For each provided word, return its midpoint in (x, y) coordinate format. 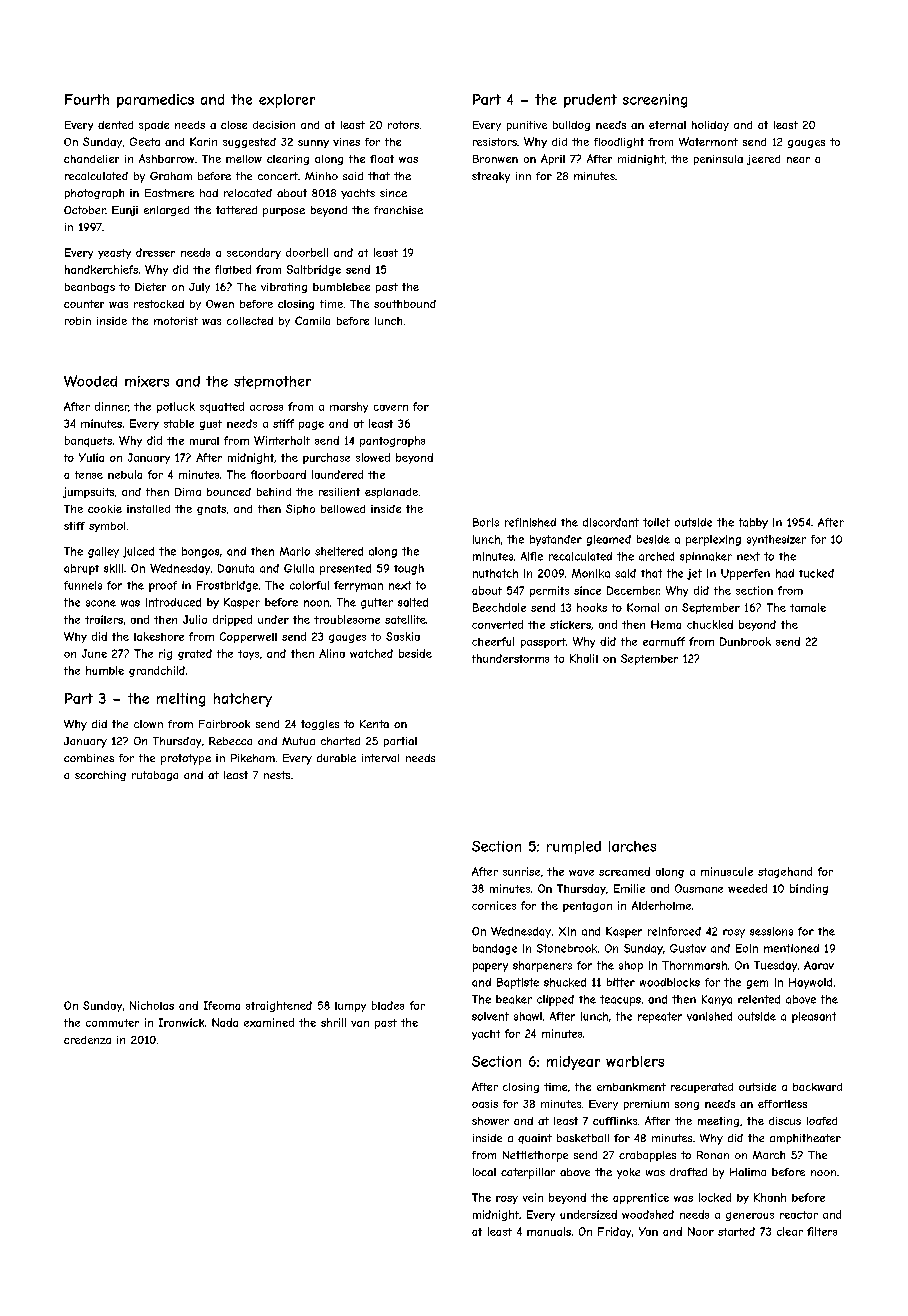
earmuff (664, 641)
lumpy (350, 1007)
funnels (83, 585)
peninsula (718, 160)
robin (78, 321)
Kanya (717, 1000)
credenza (87, 1040)
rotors (403, 125)
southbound (405, 304)
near (798, 160)
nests (277, 775)
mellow (244, 159)
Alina (332, 653)
